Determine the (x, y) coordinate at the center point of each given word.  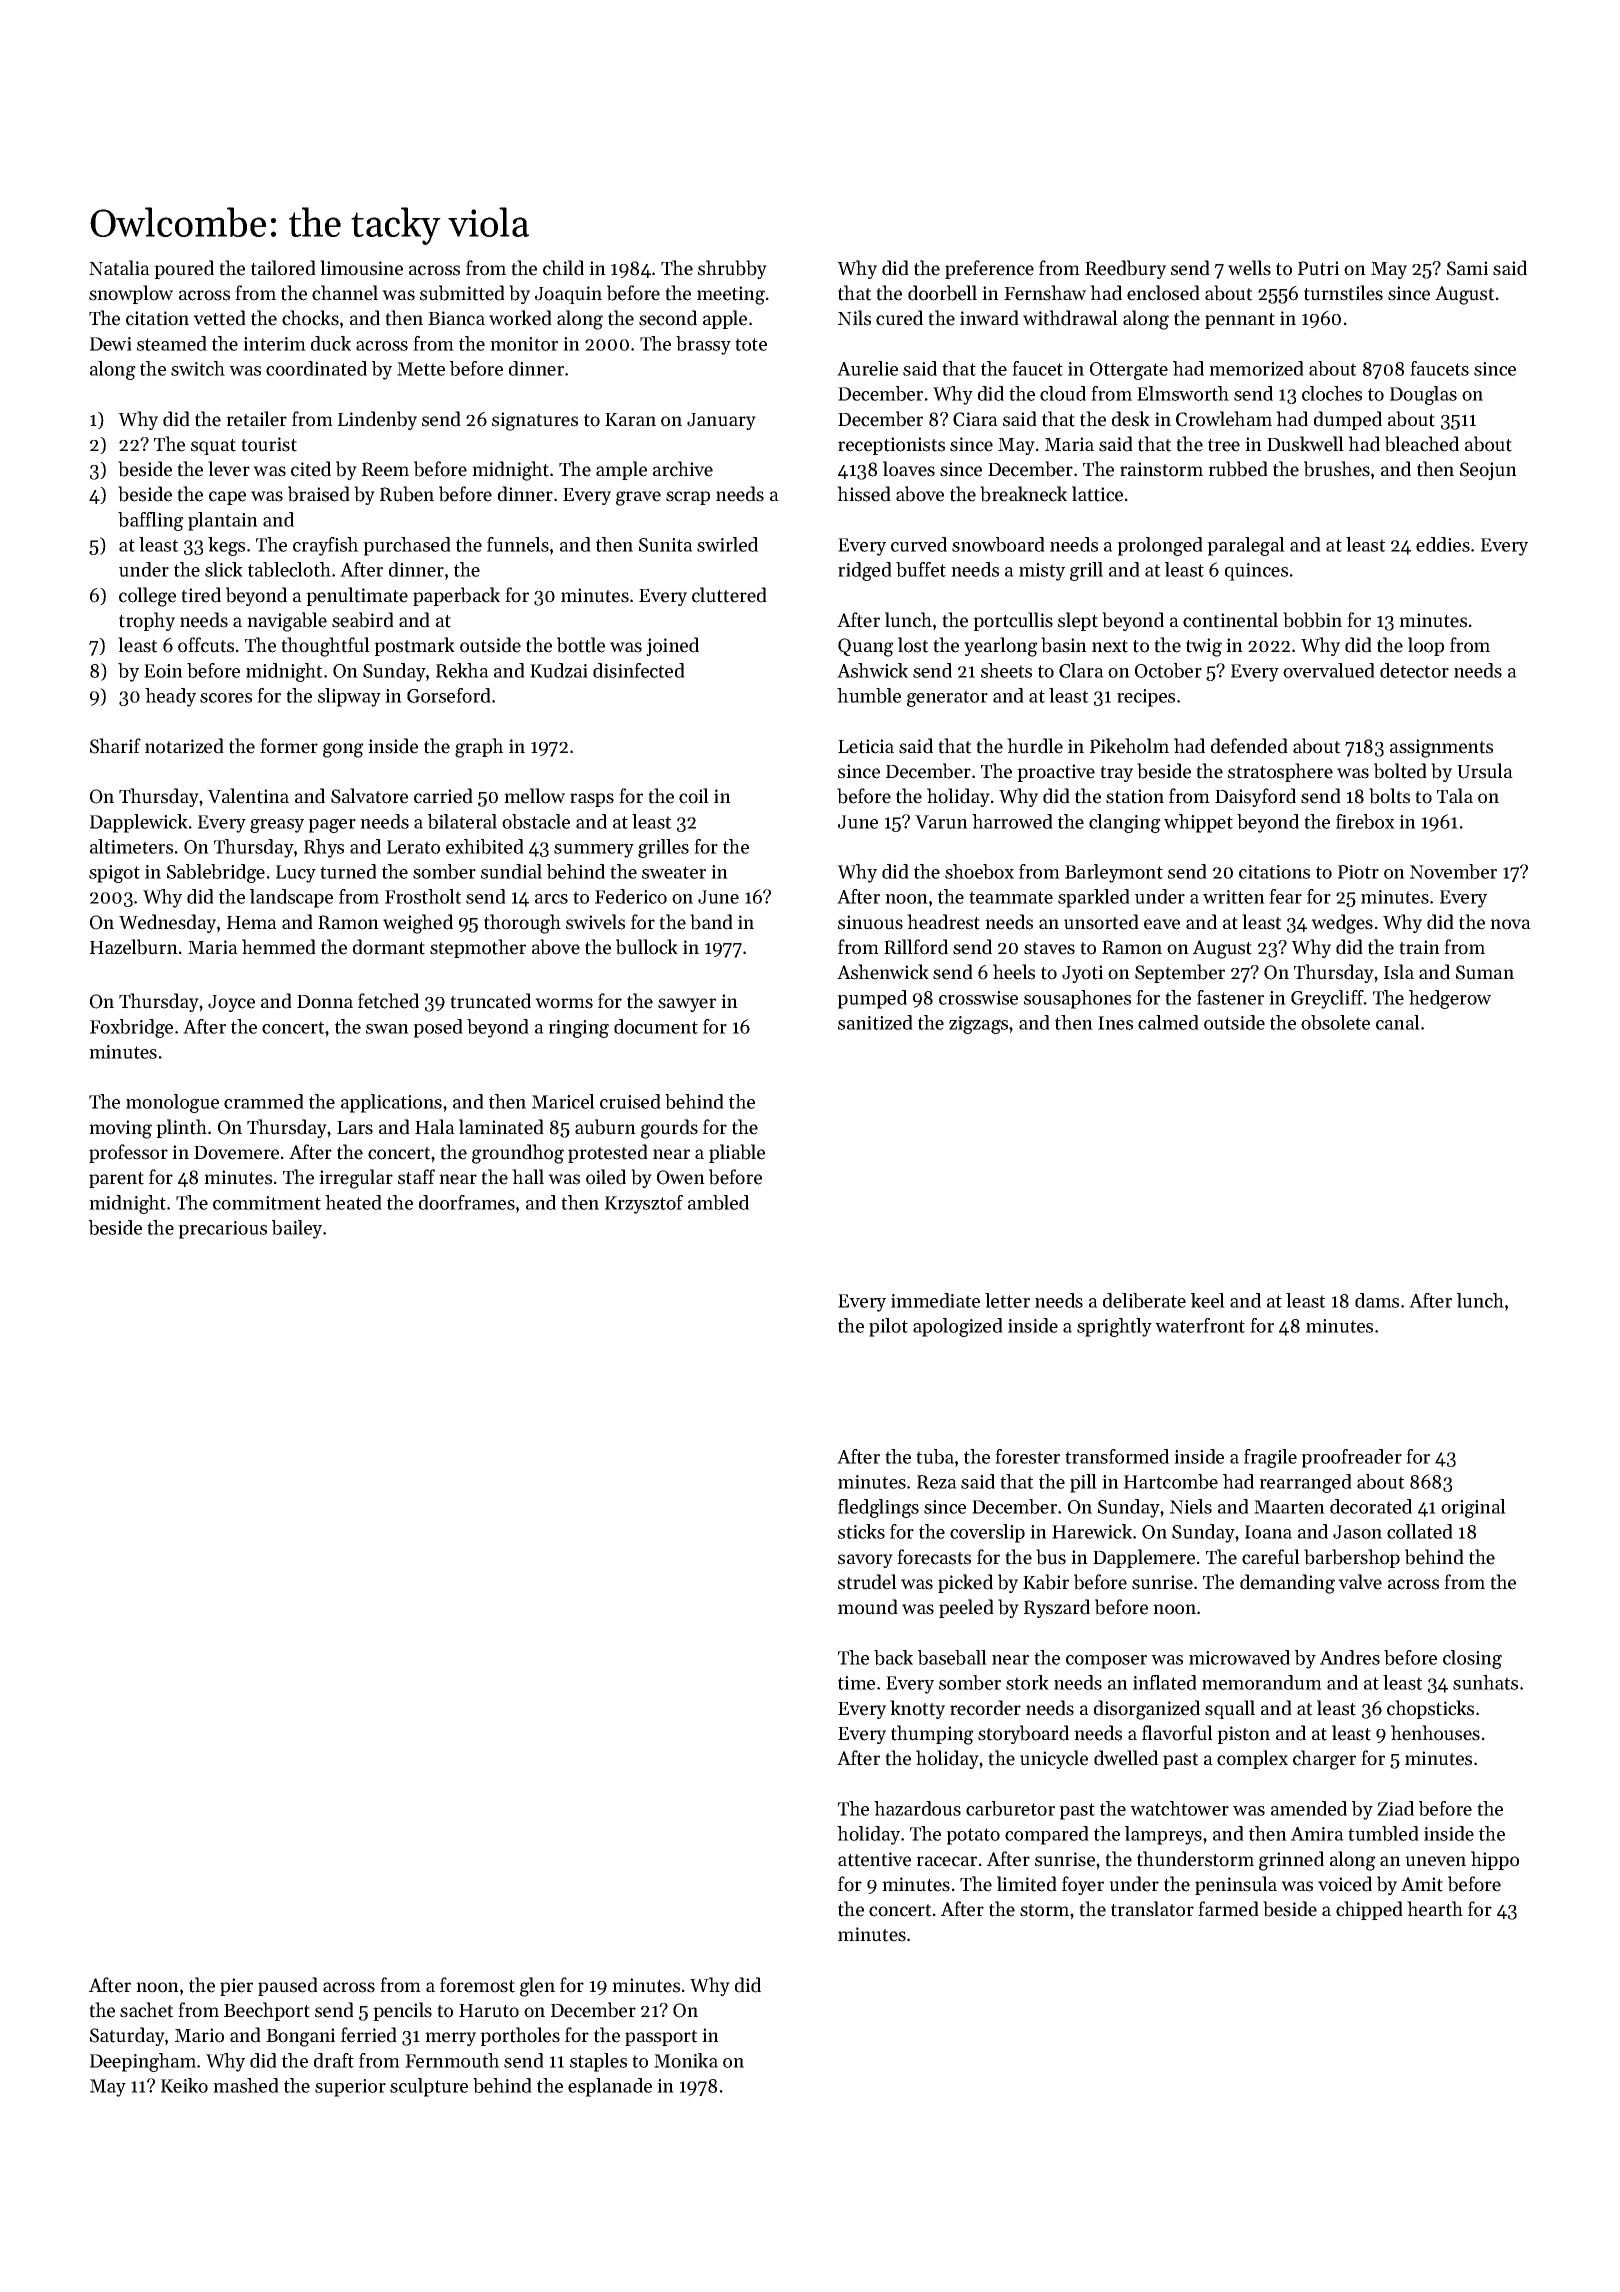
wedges (1342, 924)
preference (989, 269)
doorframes (467, 1202)
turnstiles (1343, 293)
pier (236, 1987)
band (711, 922)
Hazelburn (134, 947)
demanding (1287, 1584)
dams (1377, 1300)
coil (694, 796)
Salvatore (369, 796)
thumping (932, 1735)
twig (1204, 647)
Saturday (127, 2036)
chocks (310, 318)
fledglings (878, 1508)
